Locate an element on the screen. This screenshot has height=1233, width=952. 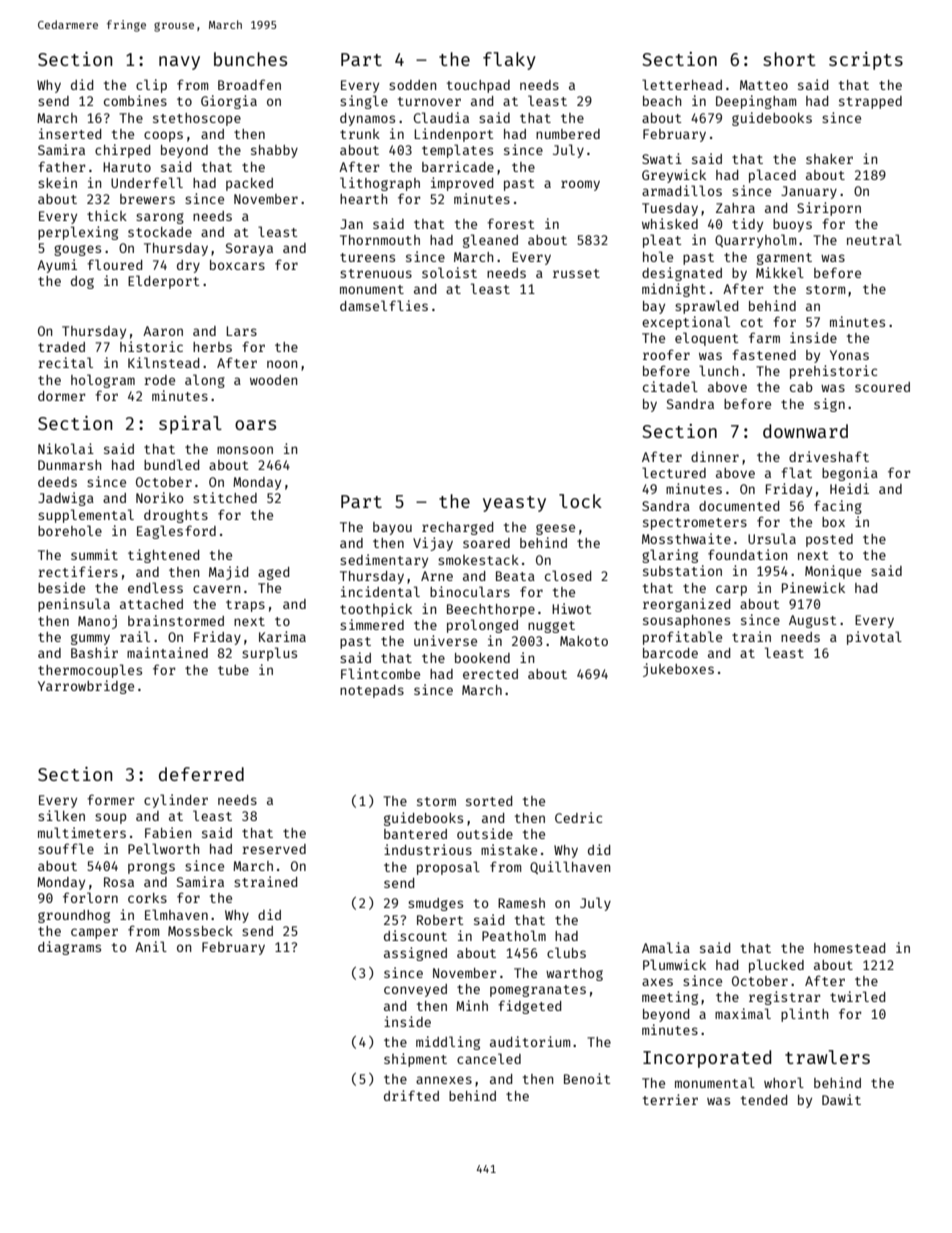
pivotal is located at coordinates (874, 638).
